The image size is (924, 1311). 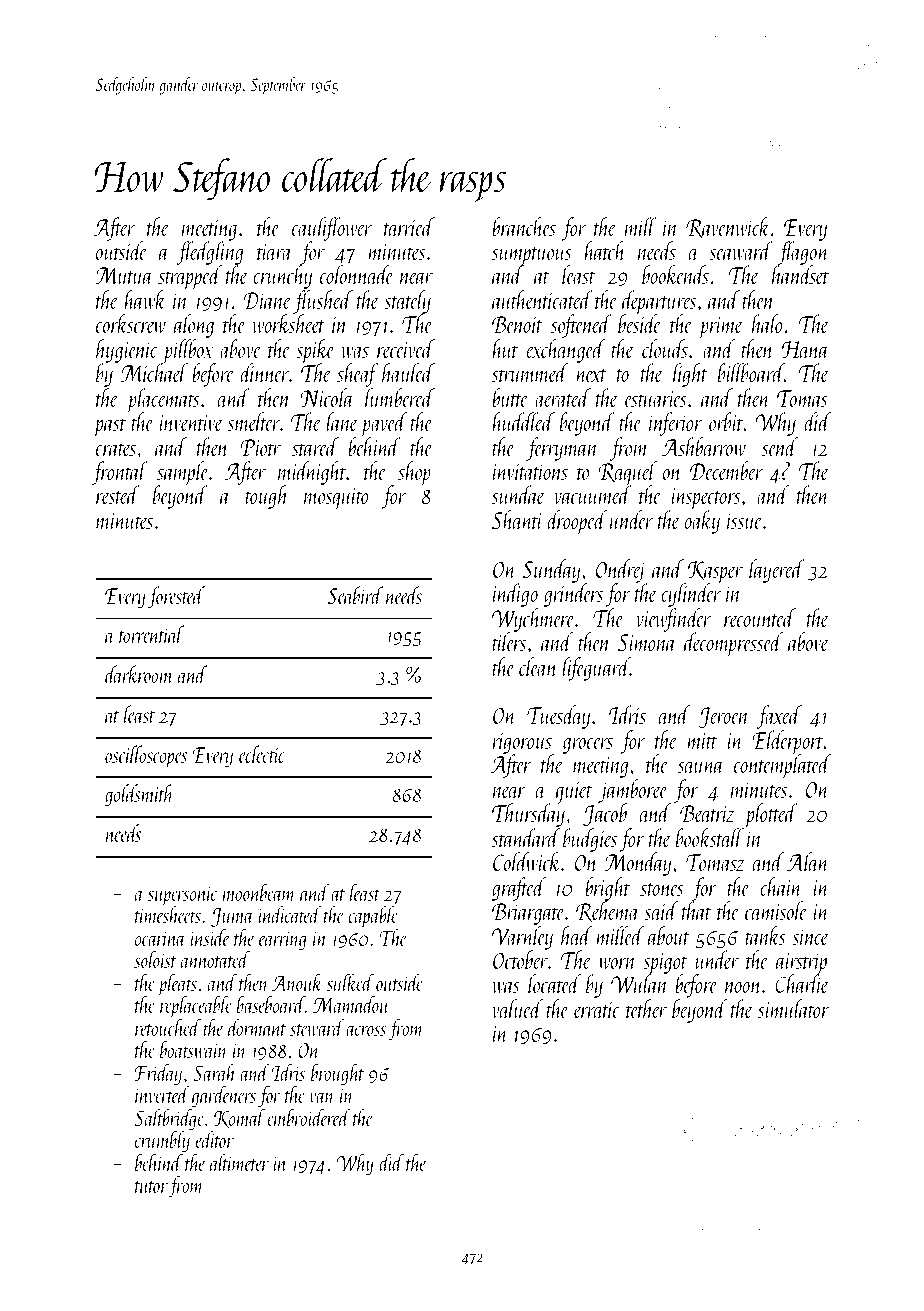 What do you see at coordinates (183, 473) in the screenshot?
I see `sample` at bounding box center [183, 473].
